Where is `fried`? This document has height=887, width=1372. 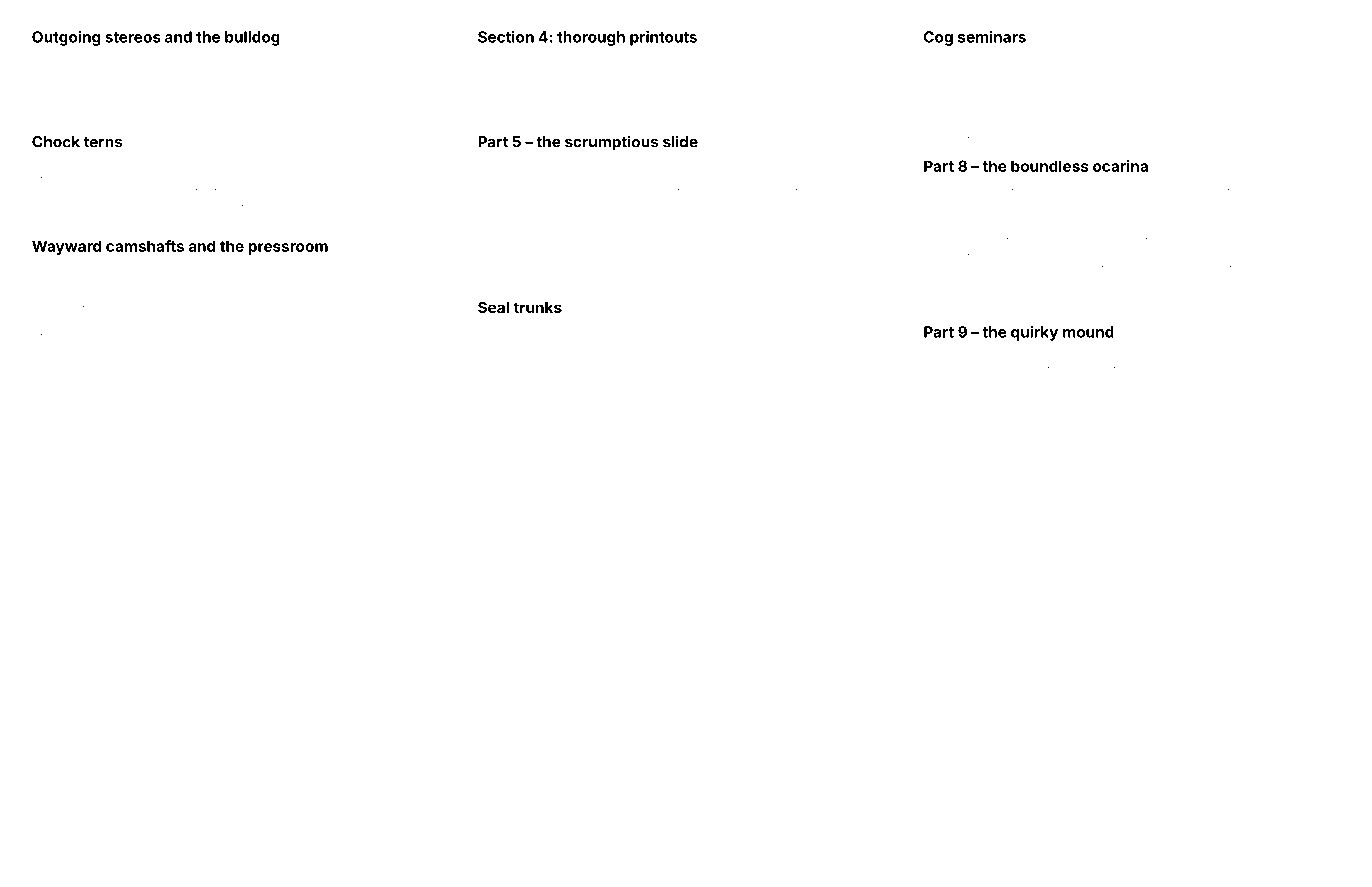
fried is located at coordinates (42, 292).
